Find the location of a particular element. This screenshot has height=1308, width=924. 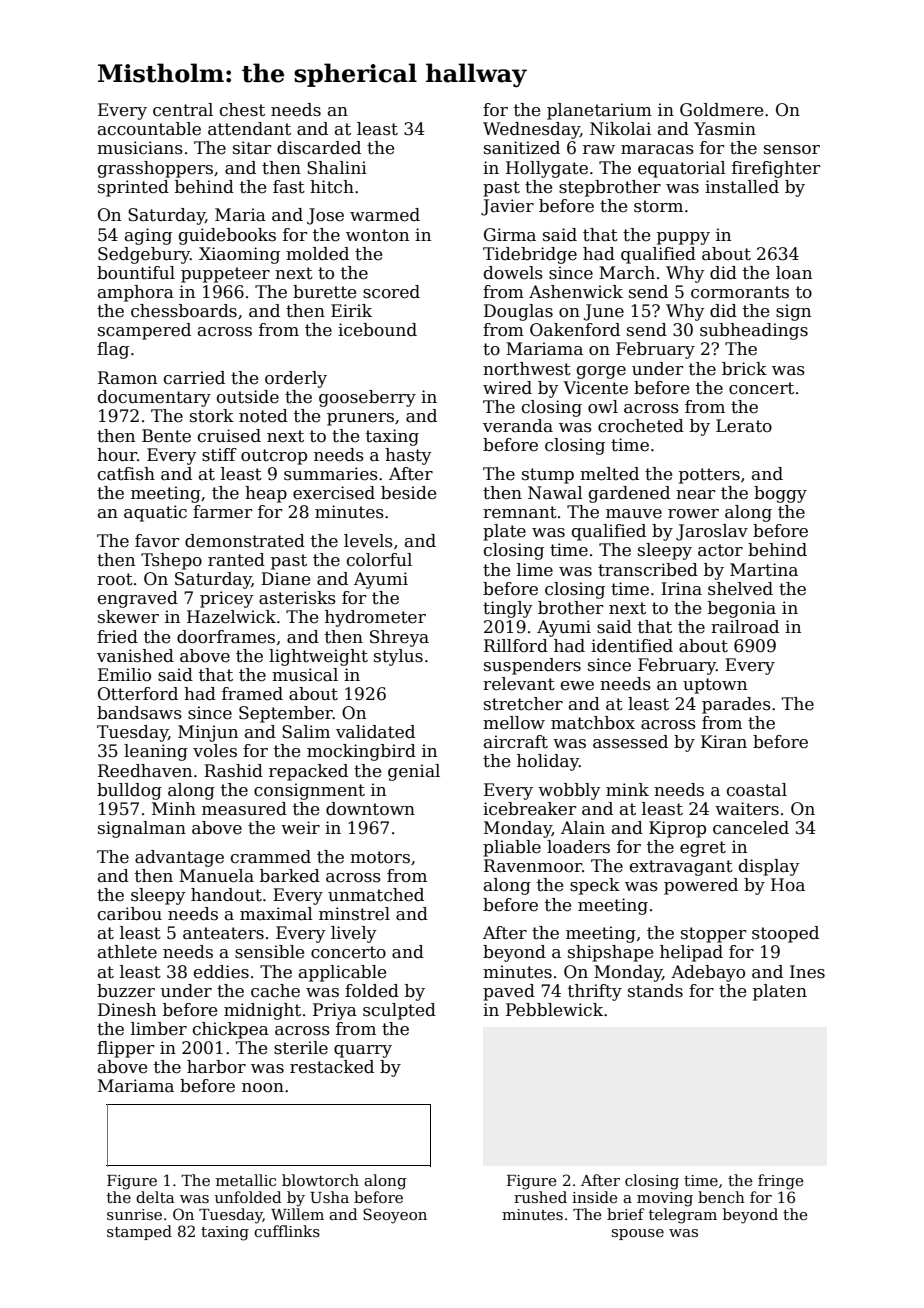

stamped is located at coordinates (139, 1232).
